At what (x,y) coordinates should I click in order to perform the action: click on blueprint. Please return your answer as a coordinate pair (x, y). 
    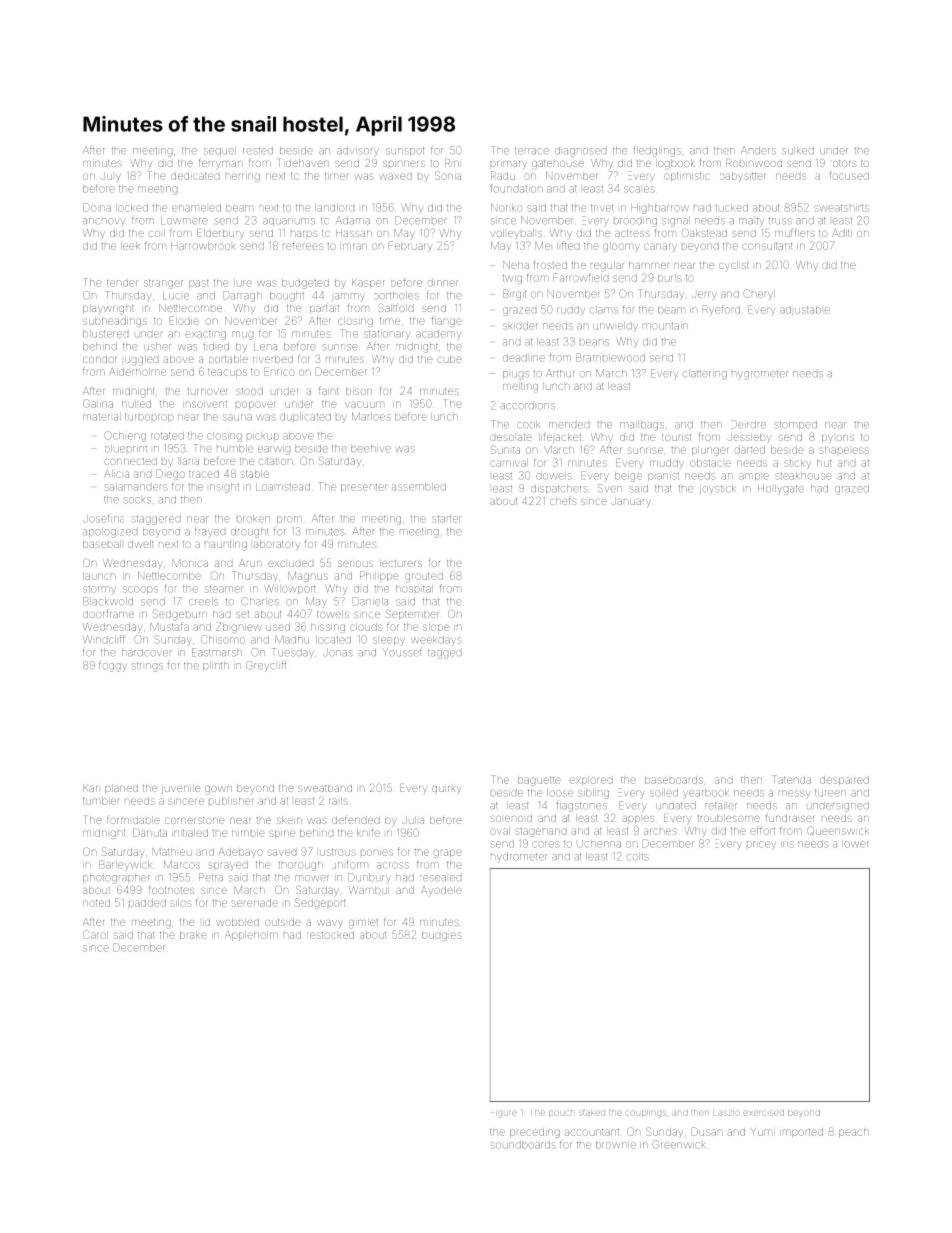
    Looking at the image, I should click on (126, 449).
